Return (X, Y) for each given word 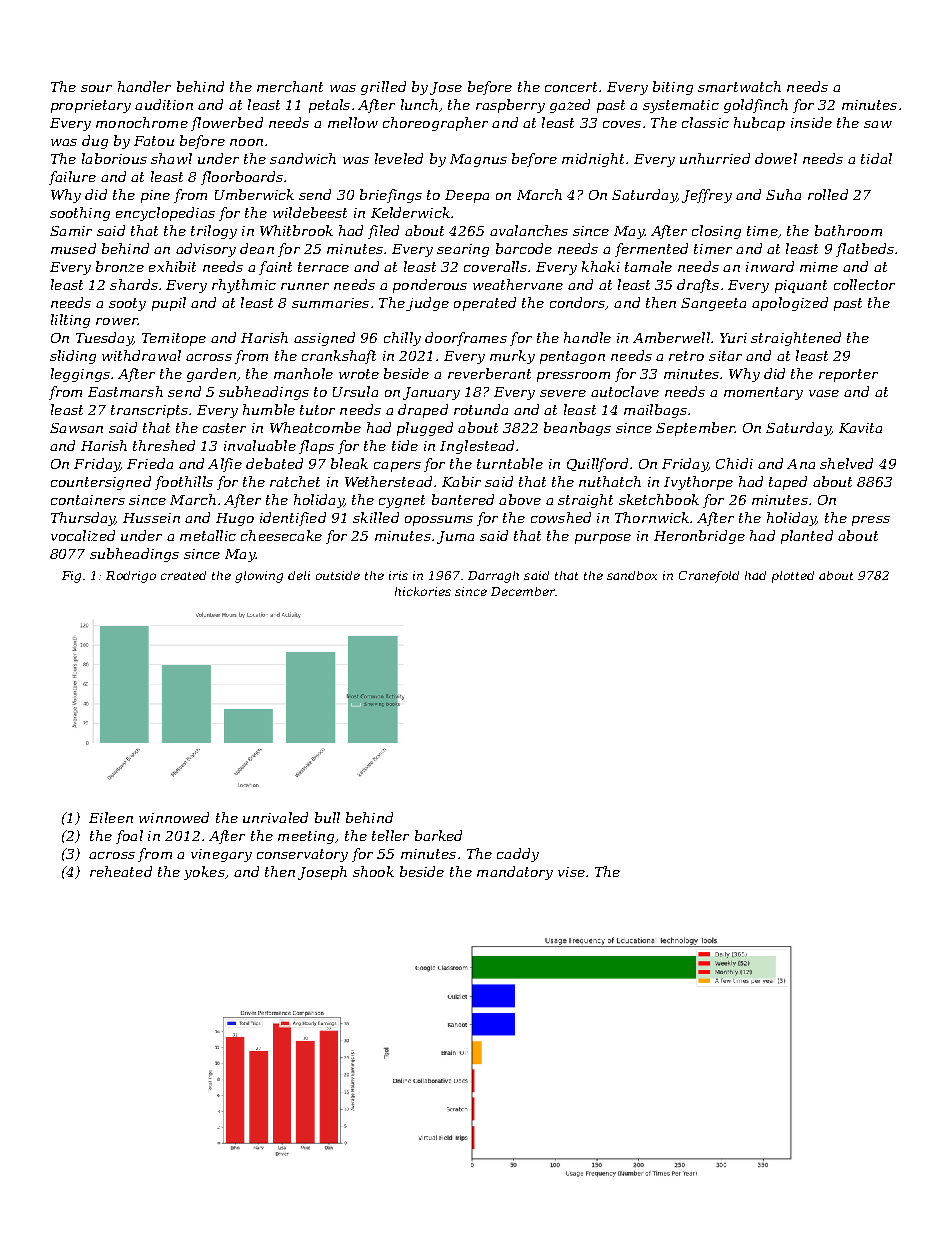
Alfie (225, 465)
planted (807, 537)
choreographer (435, 124)
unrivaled (275, 817)
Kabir (461, 481)
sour (96, 88)
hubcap (759, 124)
